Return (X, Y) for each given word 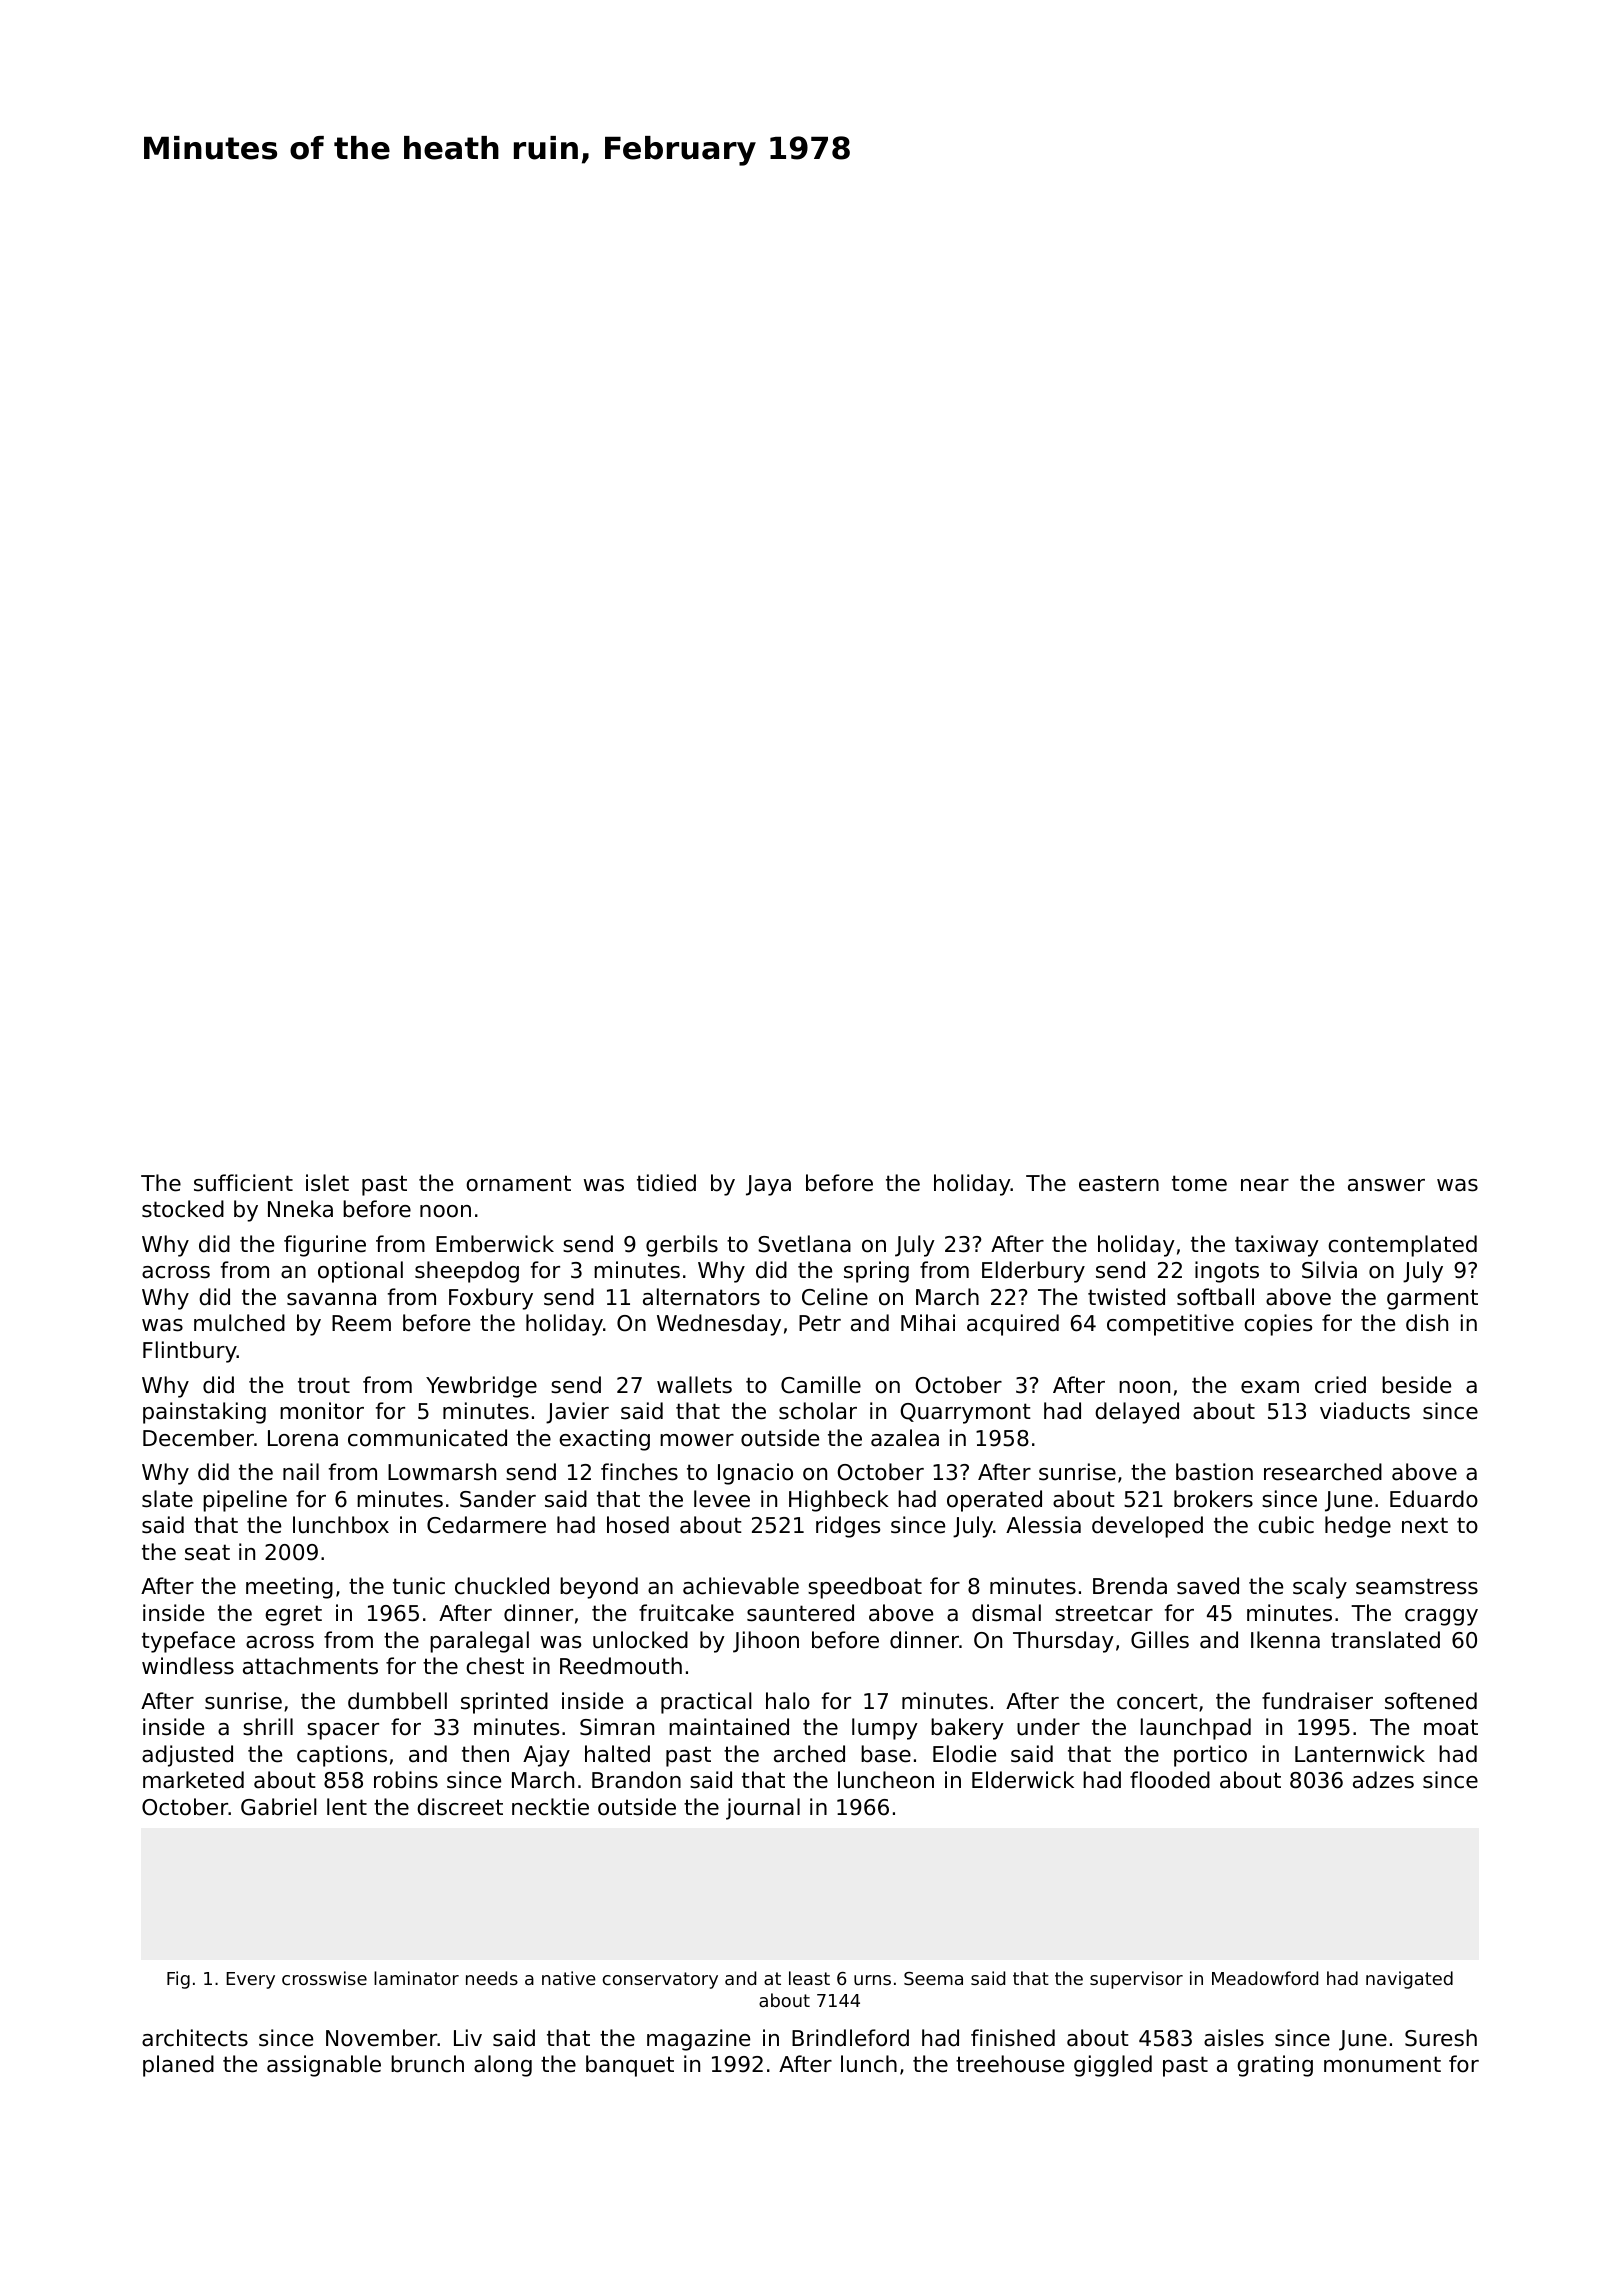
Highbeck (839, 1501)
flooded (1170, 1780)
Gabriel (279, 1807)
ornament (518, 1183)
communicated (427, 1438)
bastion (1214, 1472)
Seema (933, 1978)
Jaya (768, 1185)
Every (250, 1980)
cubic (1286, 1525)
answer (1386, 1185)
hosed (638, 1525)
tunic (419, 1586)
